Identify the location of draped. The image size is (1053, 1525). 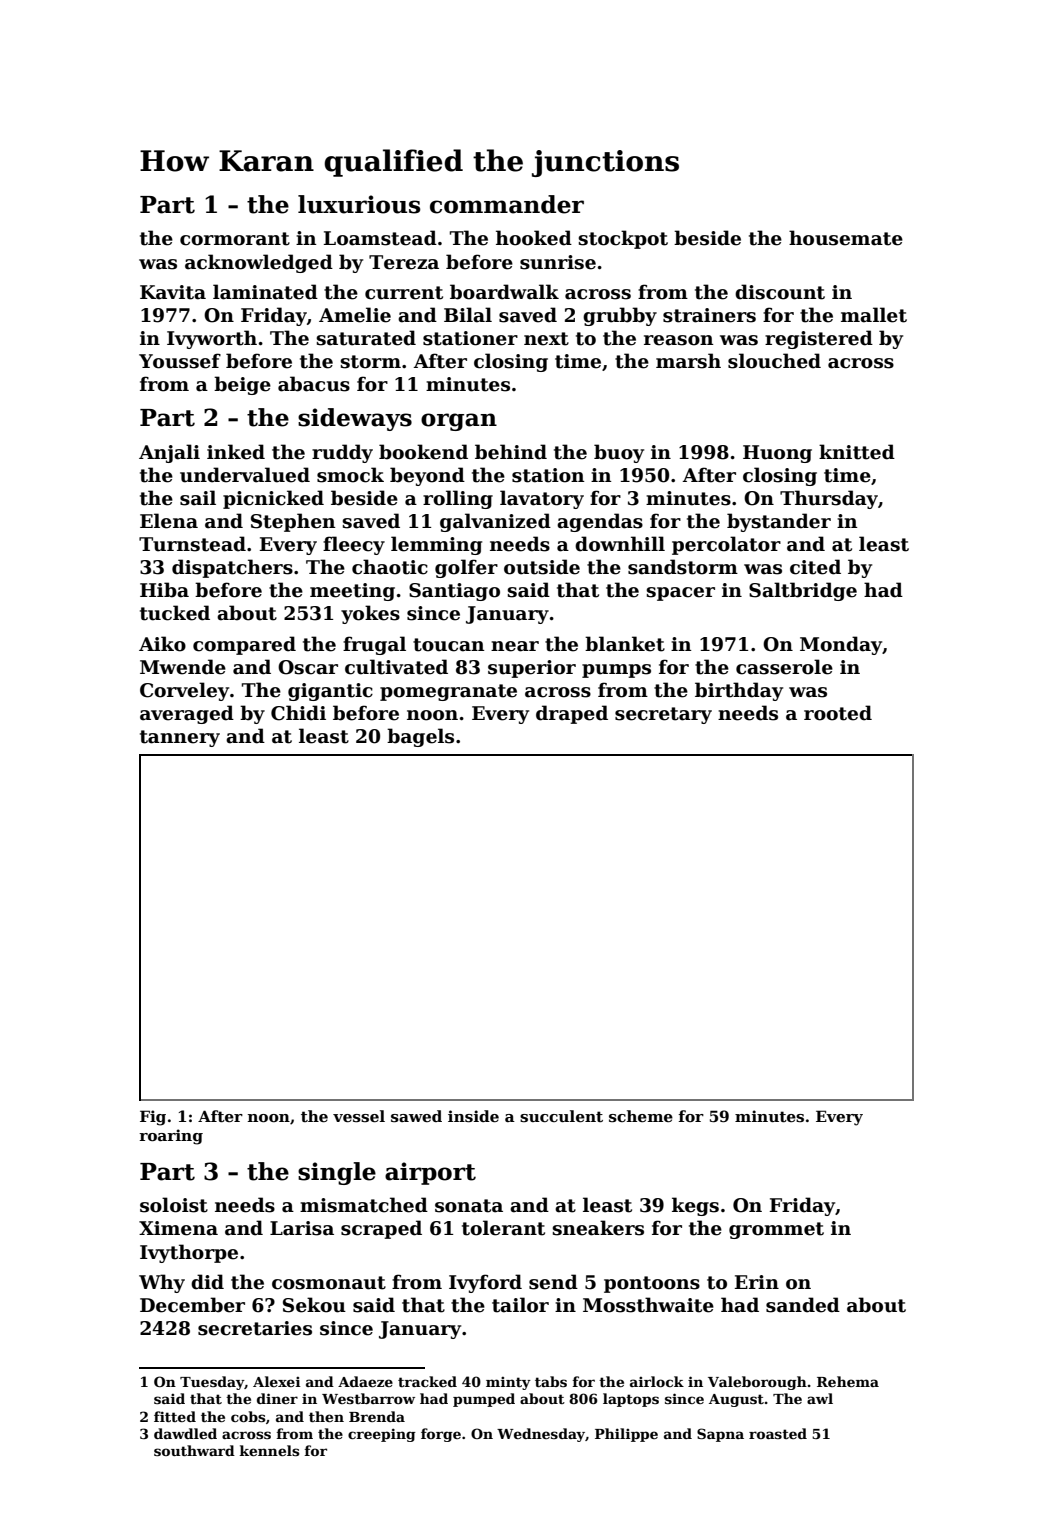
(572, 714).
